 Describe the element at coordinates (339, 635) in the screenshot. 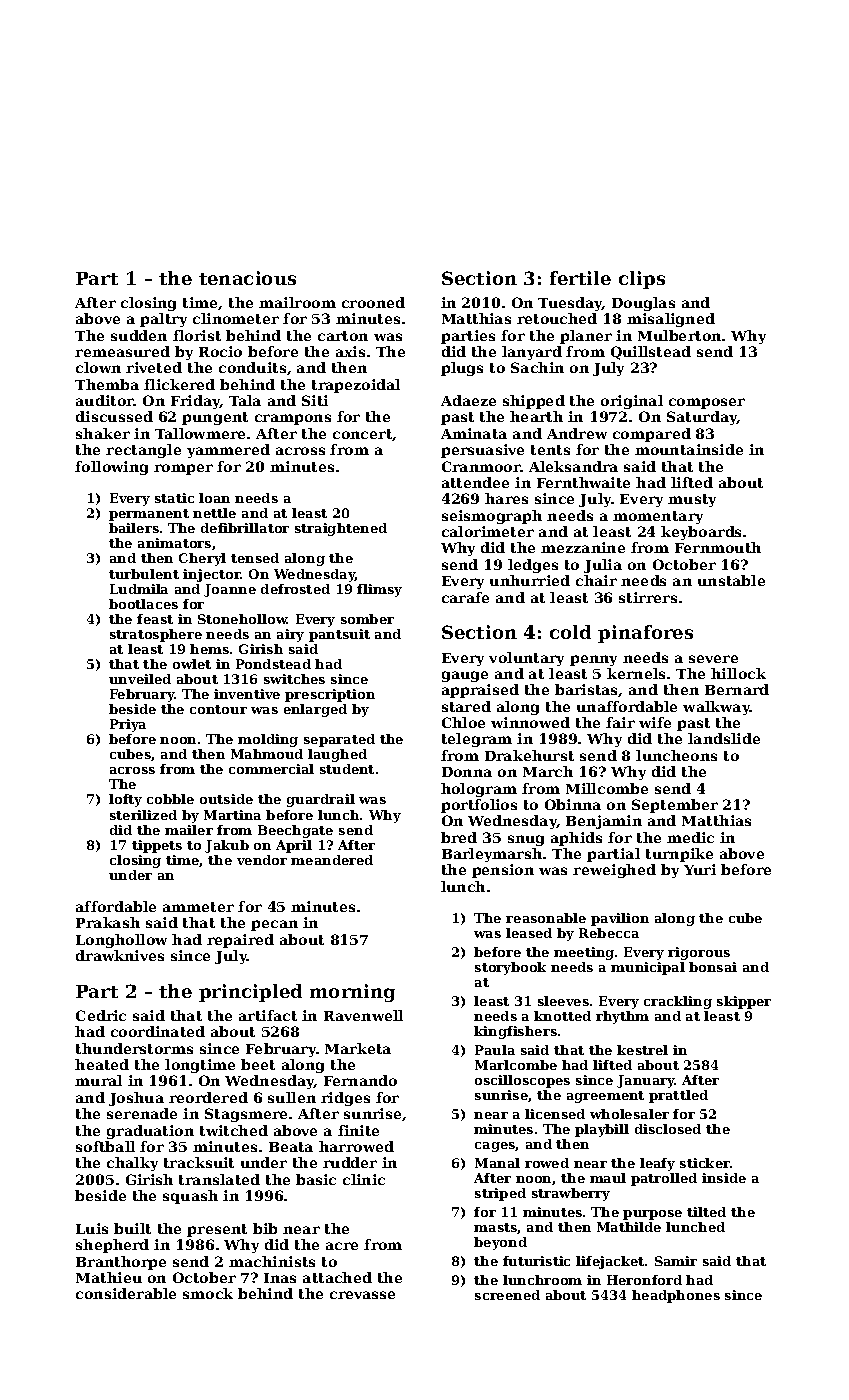

I see `pantsuit` at that location.
